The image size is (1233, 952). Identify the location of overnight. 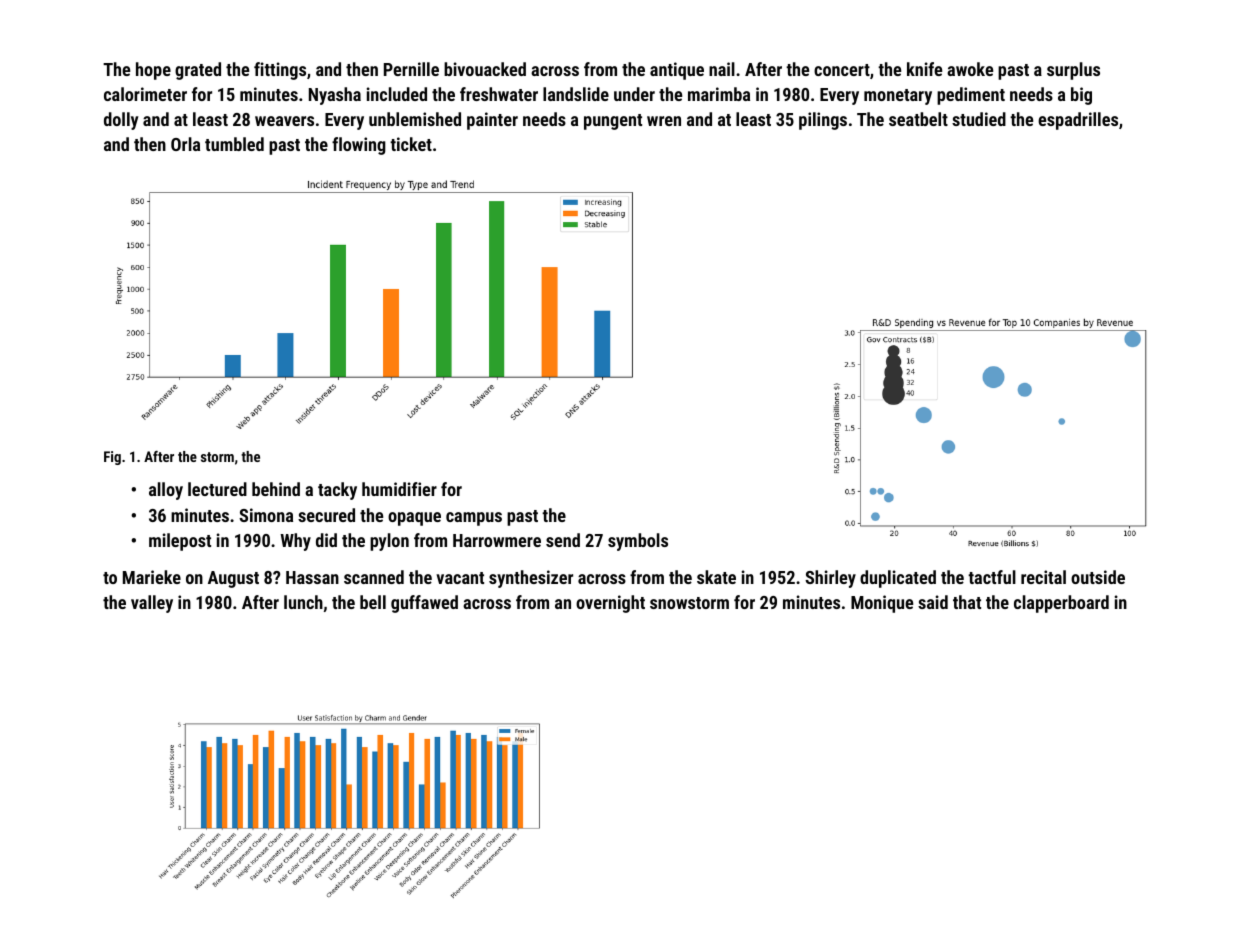
(610, 604).
